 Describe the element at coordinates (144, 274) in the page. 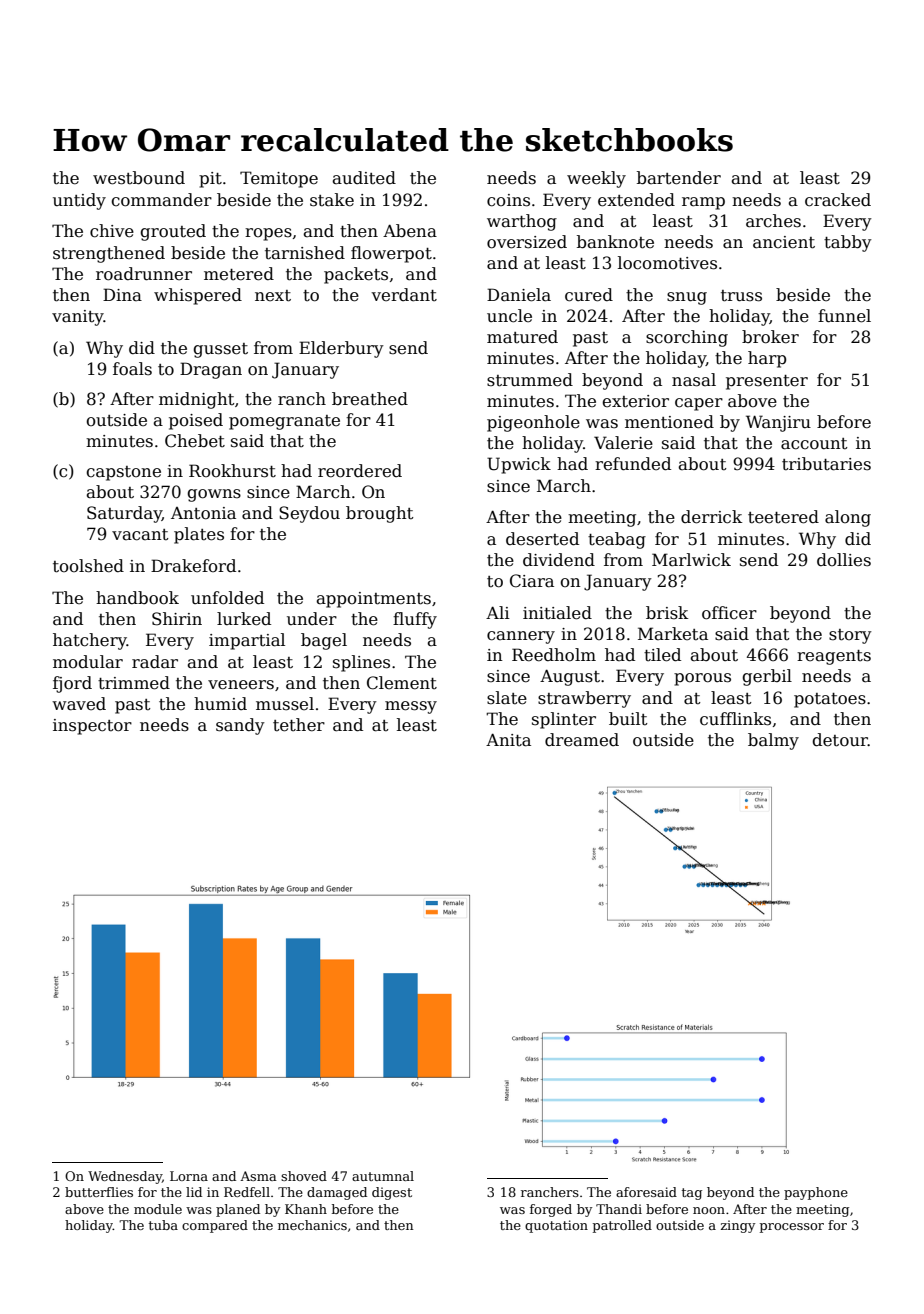

I see `roadrunner` at that location.
